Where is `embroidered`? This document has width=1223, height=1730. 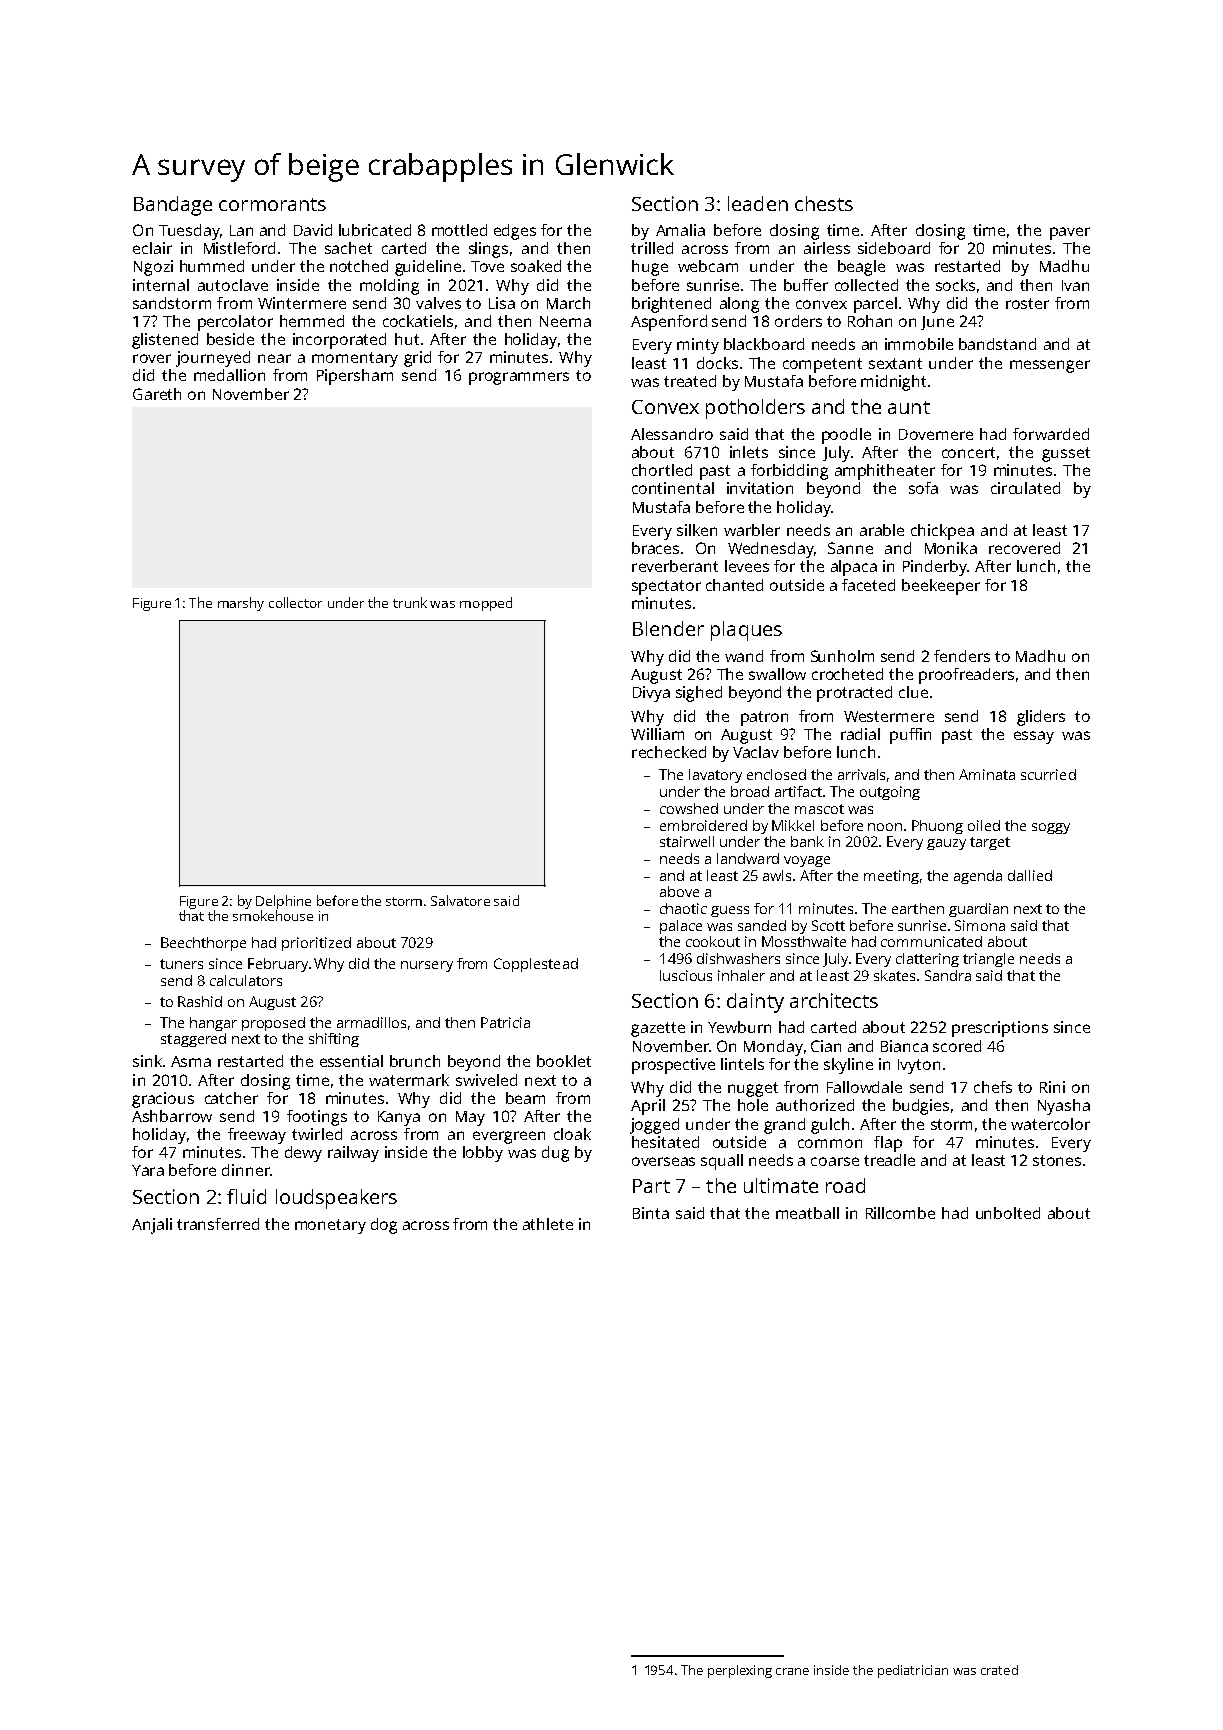 embroidered is located at coordinates (703, 825).
